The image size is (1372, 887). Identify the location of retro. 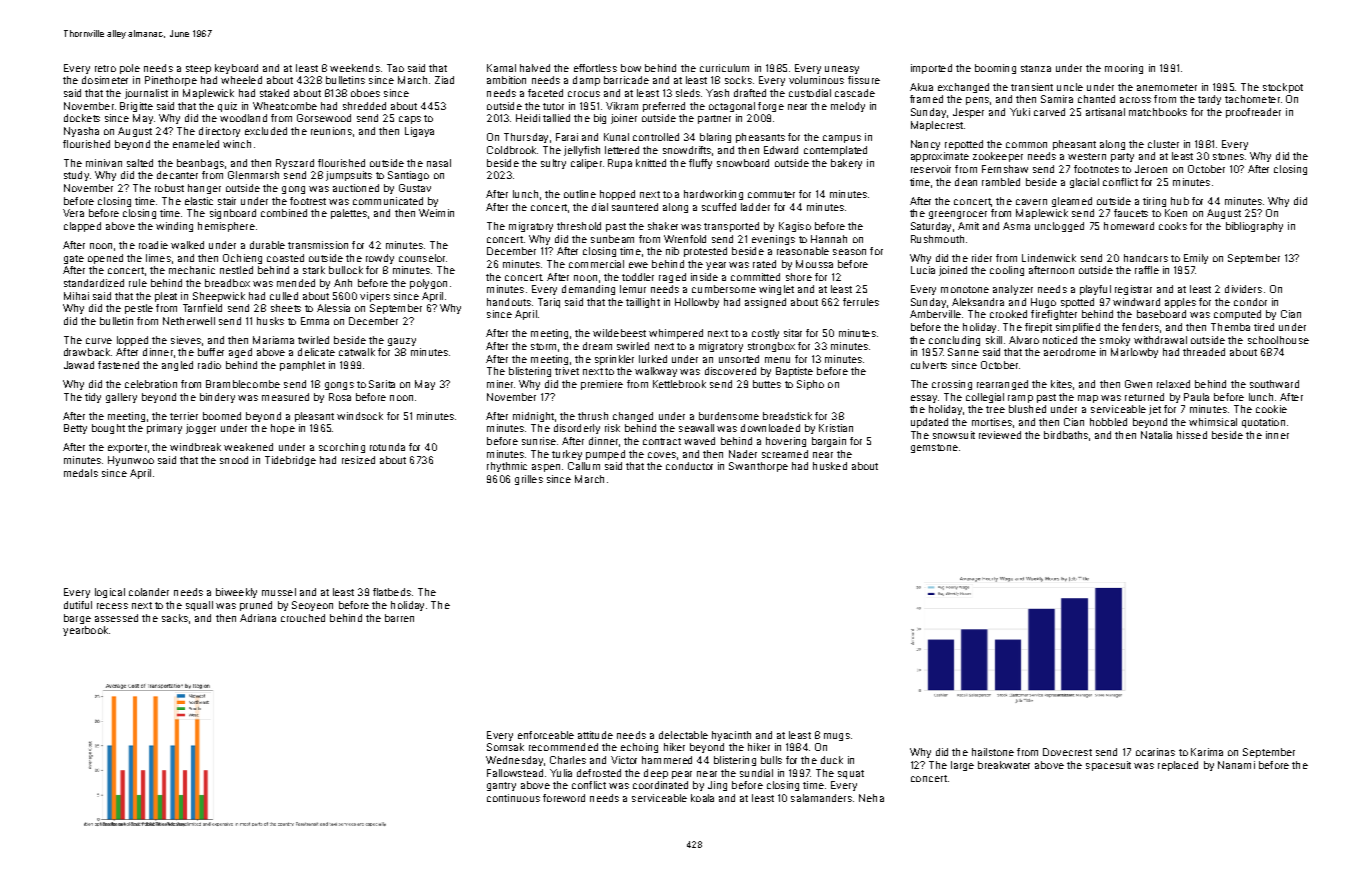
(105, 68).
